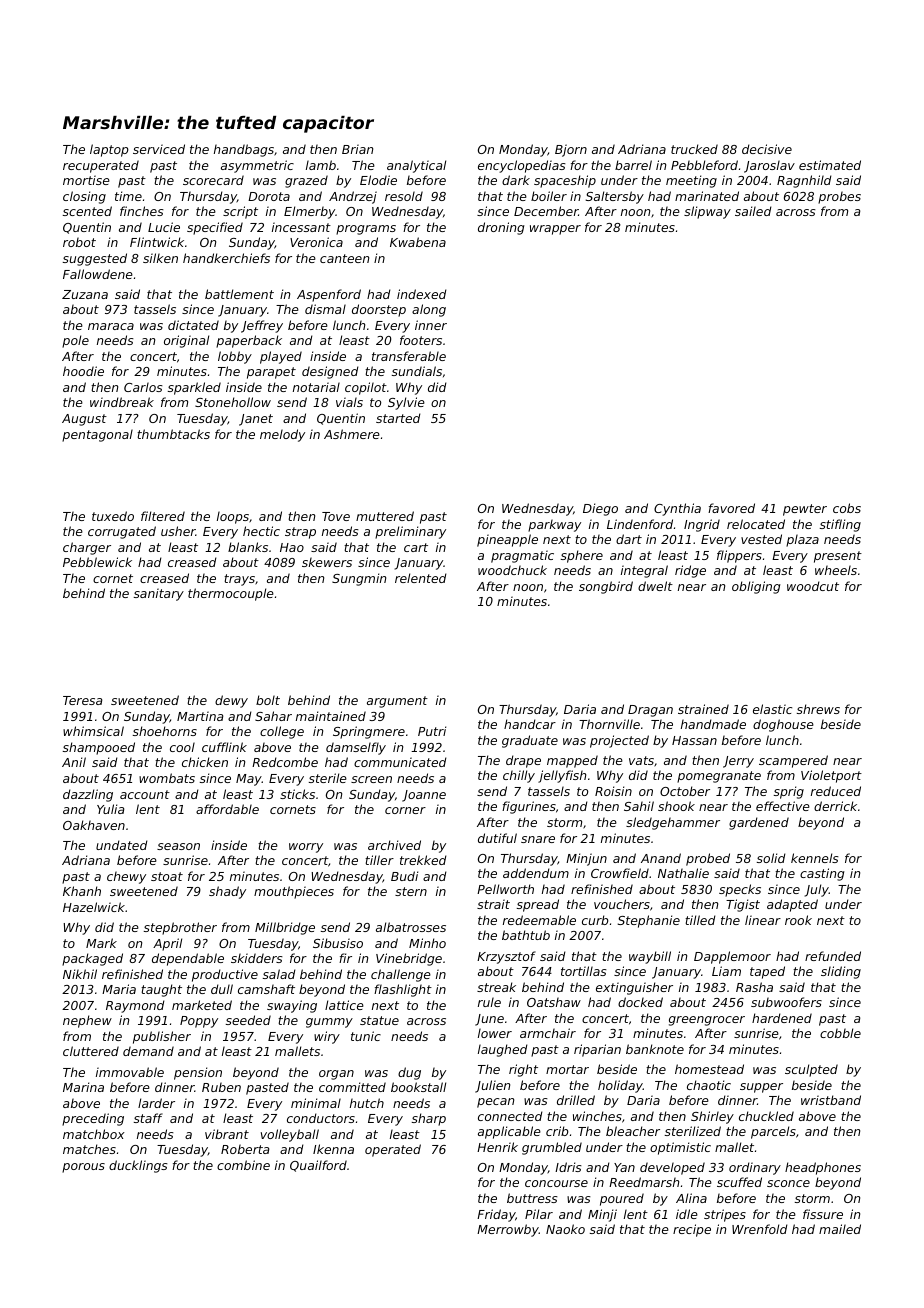 The width and height of the screenshot is (924, 1308). What do you see at coordinates (357, 149) in the screenshot?
I see `Brian` at bounding box center [357, 149].
